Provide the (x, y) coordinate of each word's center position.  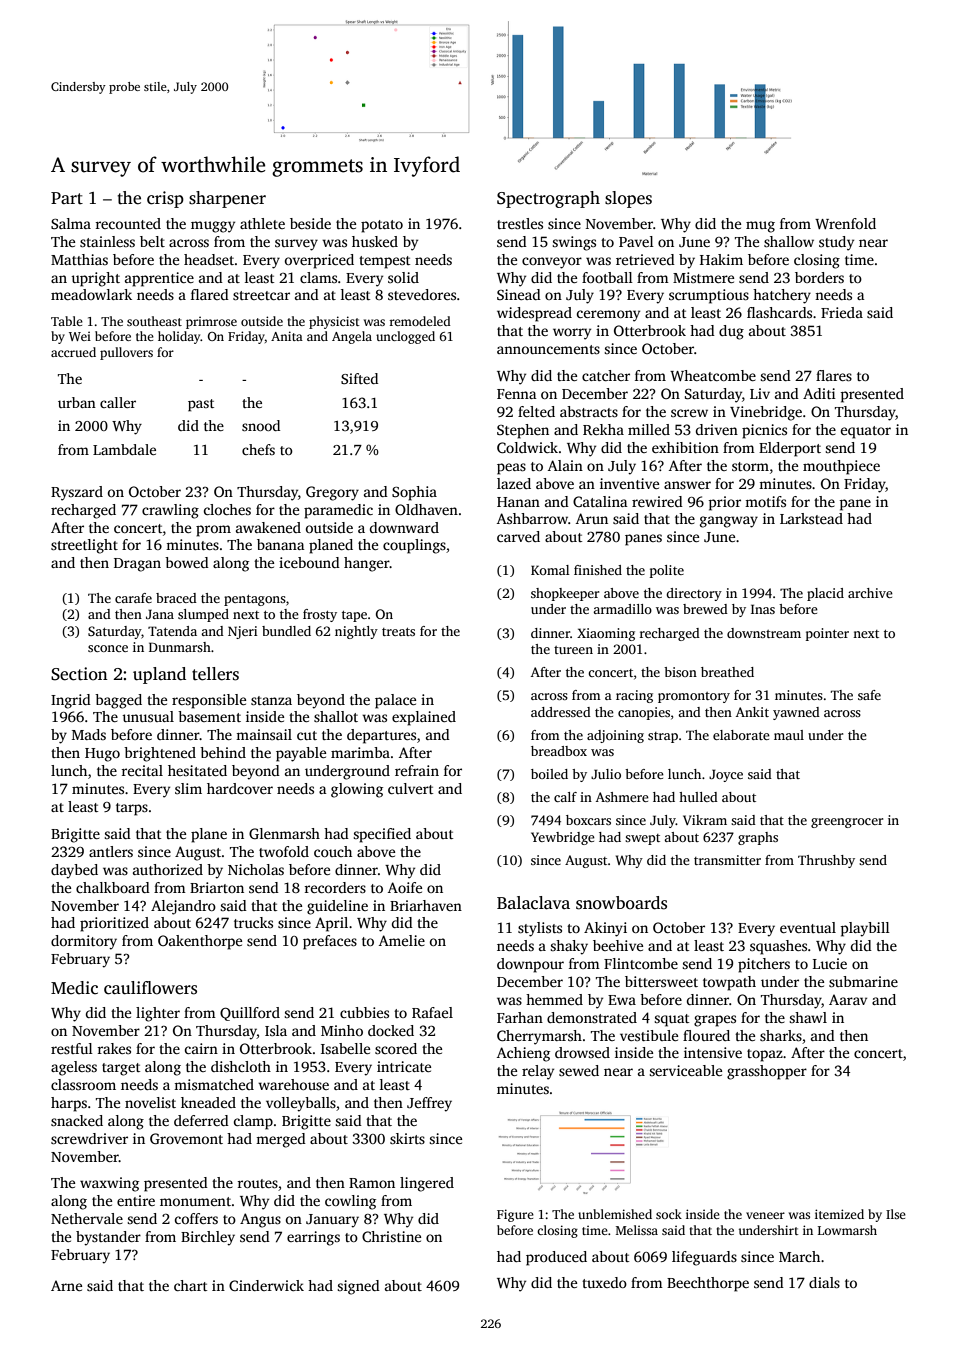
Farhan (520, 1017)
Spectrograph (548, 199)
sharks (781, 1035)
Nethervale (87, 1218)
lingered (427, 1184)
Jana (160, 614)
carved (518, 536)
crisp (165, 199)
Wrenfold (845, 223)
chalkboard (113, 887)
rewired (657, 501)
